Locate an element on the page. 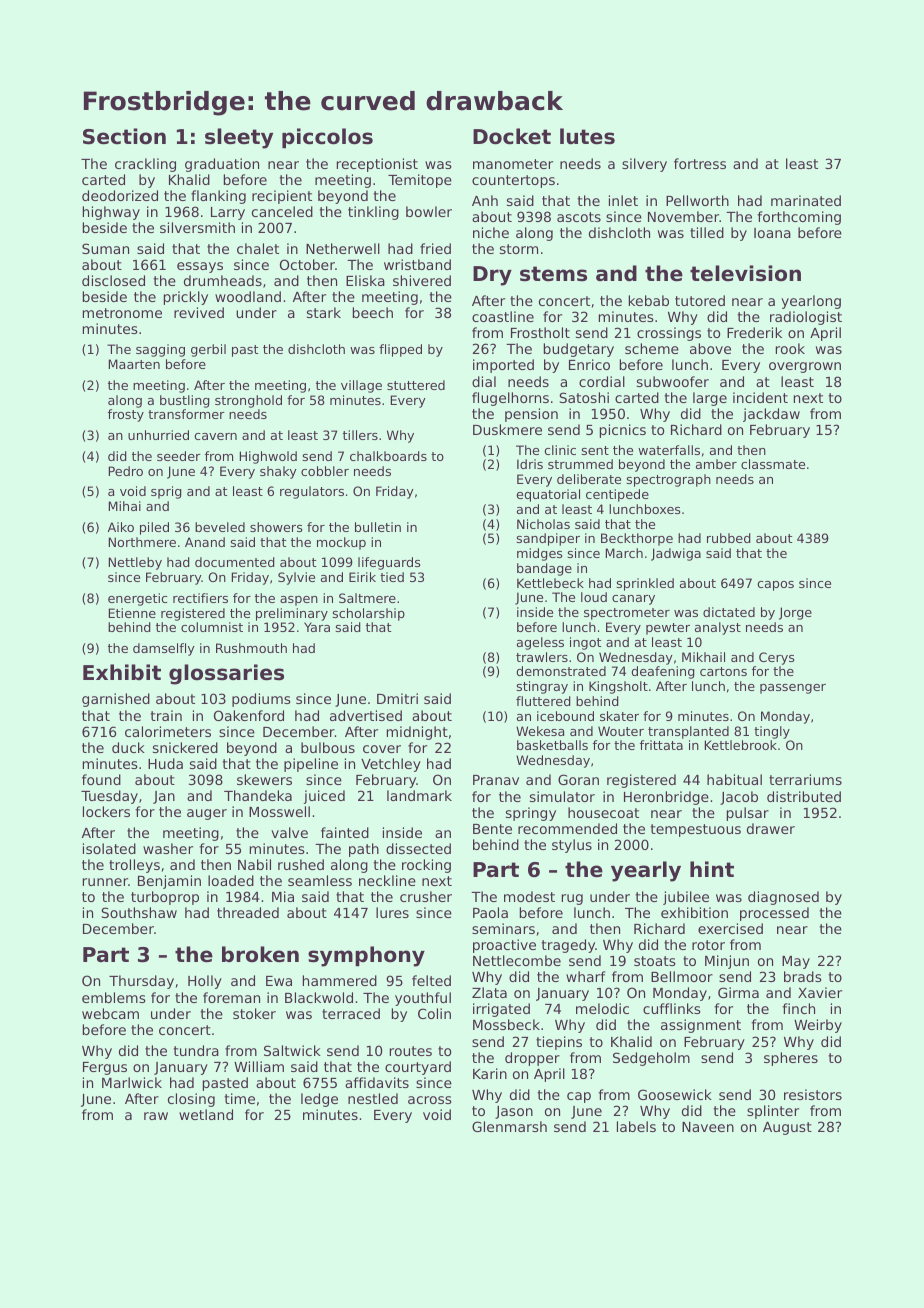 This image has width=924, height=1308. Enrico is located at coordinates (589, 364).
